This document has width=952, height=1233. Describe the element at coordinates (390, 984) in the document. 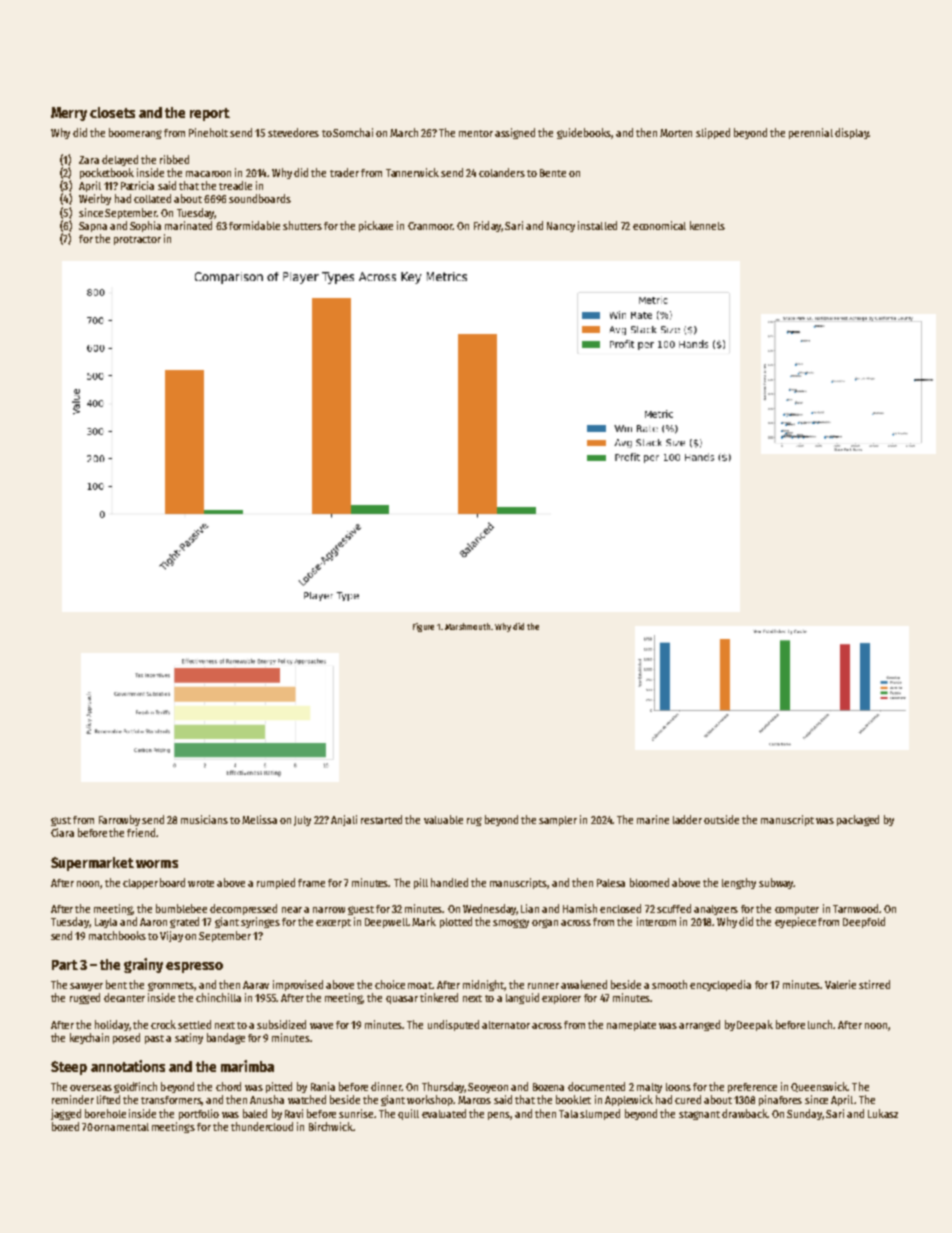

I see `choice` at that location.
